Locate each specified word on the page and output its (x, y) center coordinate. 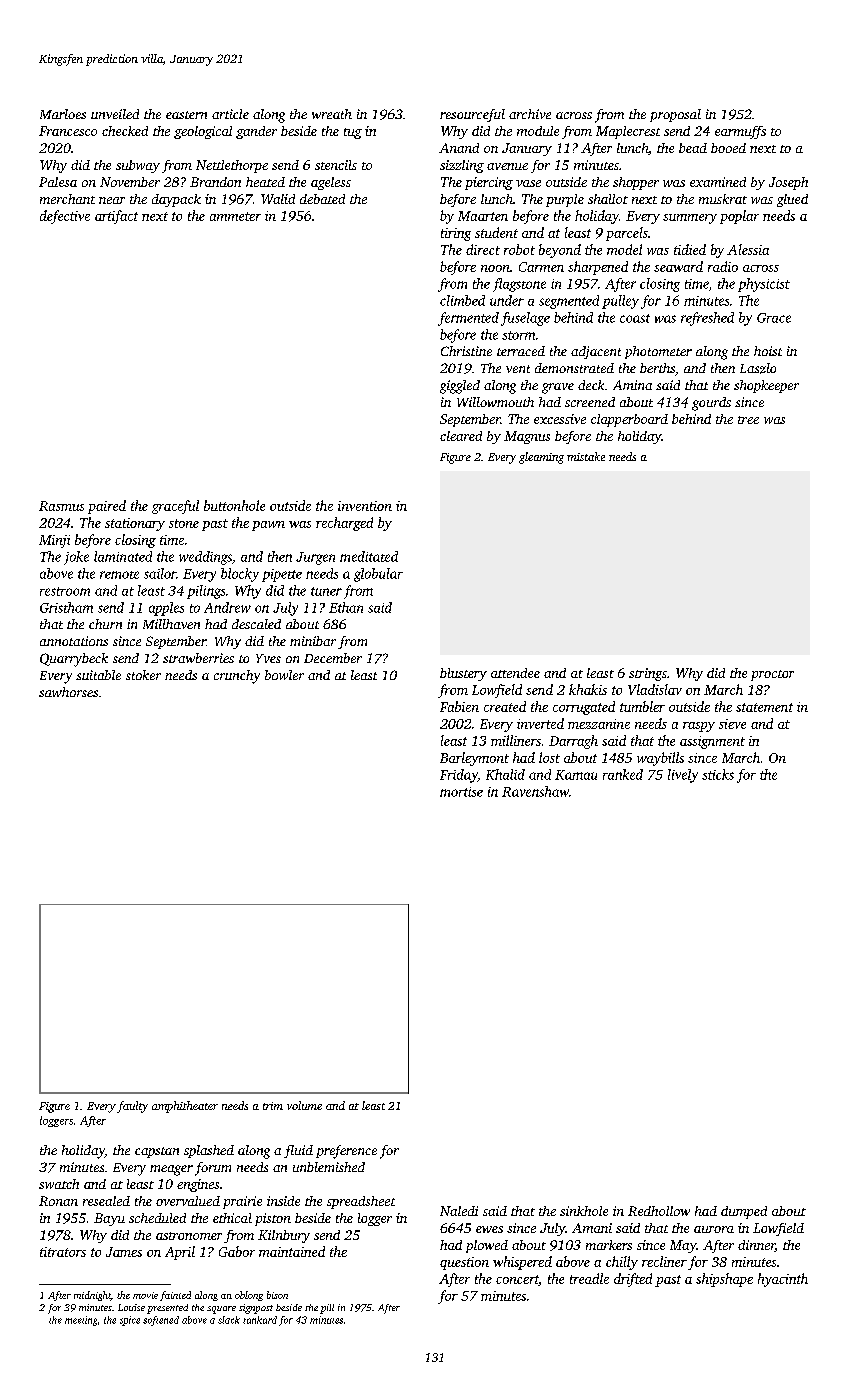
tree (748, 420)
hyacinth (783, 1280)
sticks (718, 774)
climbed (462, 300)
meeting (81, 1321)
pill (327, 1309)
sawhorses (68, 692)
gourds (711, 404)
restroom (65, 591)
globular (378, 575)
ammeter (235, 216)
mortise (461, 792)
